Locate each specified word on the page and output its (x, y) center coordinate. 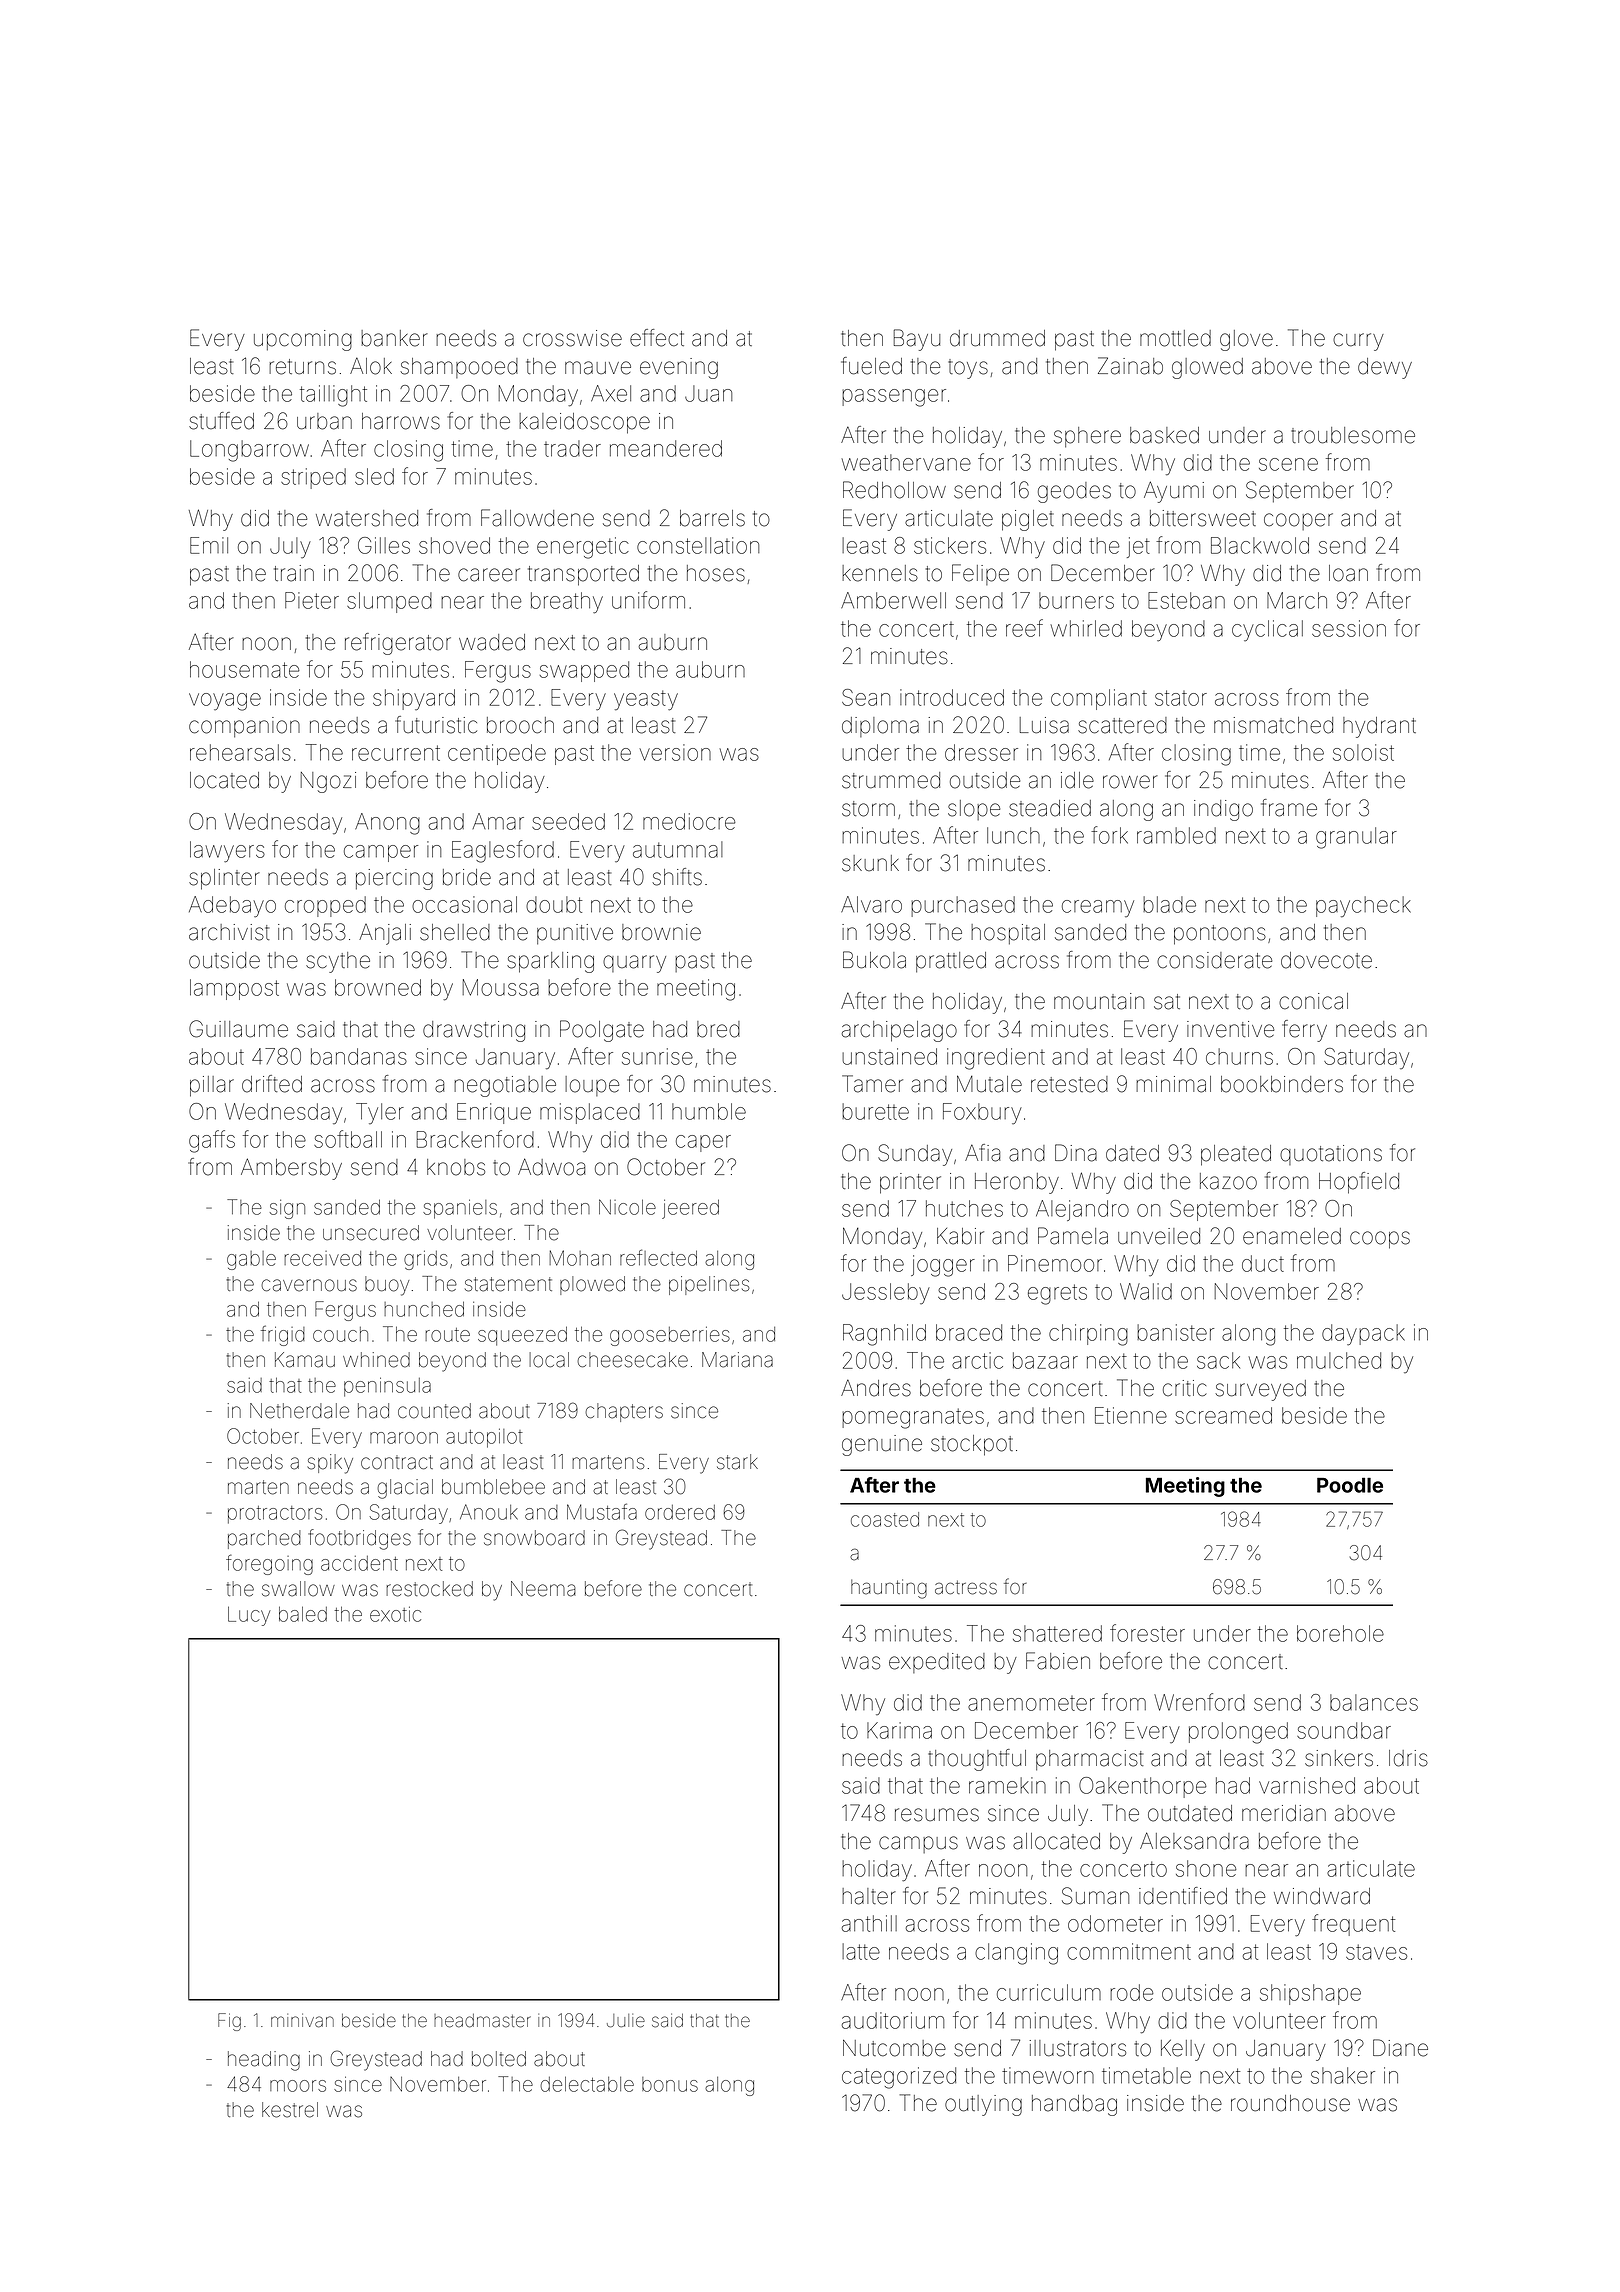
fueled (871, 366)
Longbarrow (249, 451)
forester (1147, 1633)
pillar (212, 1086)
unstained (889, 1056)
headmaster (482, 2021)
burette (875, 1111)
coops (1380, 1240)
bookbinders (1282, 1084)
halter (869, 1896)
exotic (395, 1614)
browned (378, 987)
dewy (1385, 368)
